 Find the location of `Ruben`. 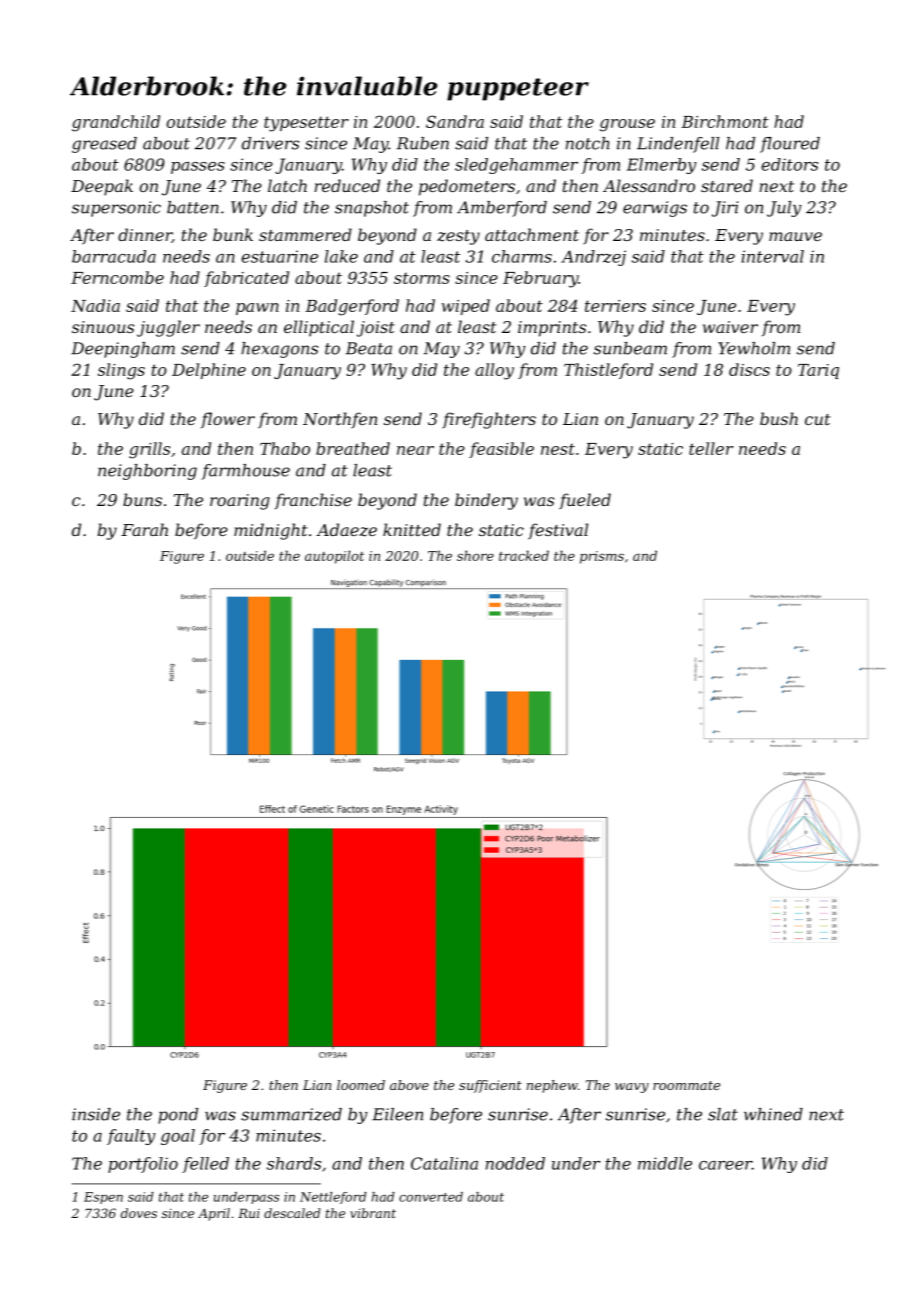

Ruben is located at coordinates (423, 143).
